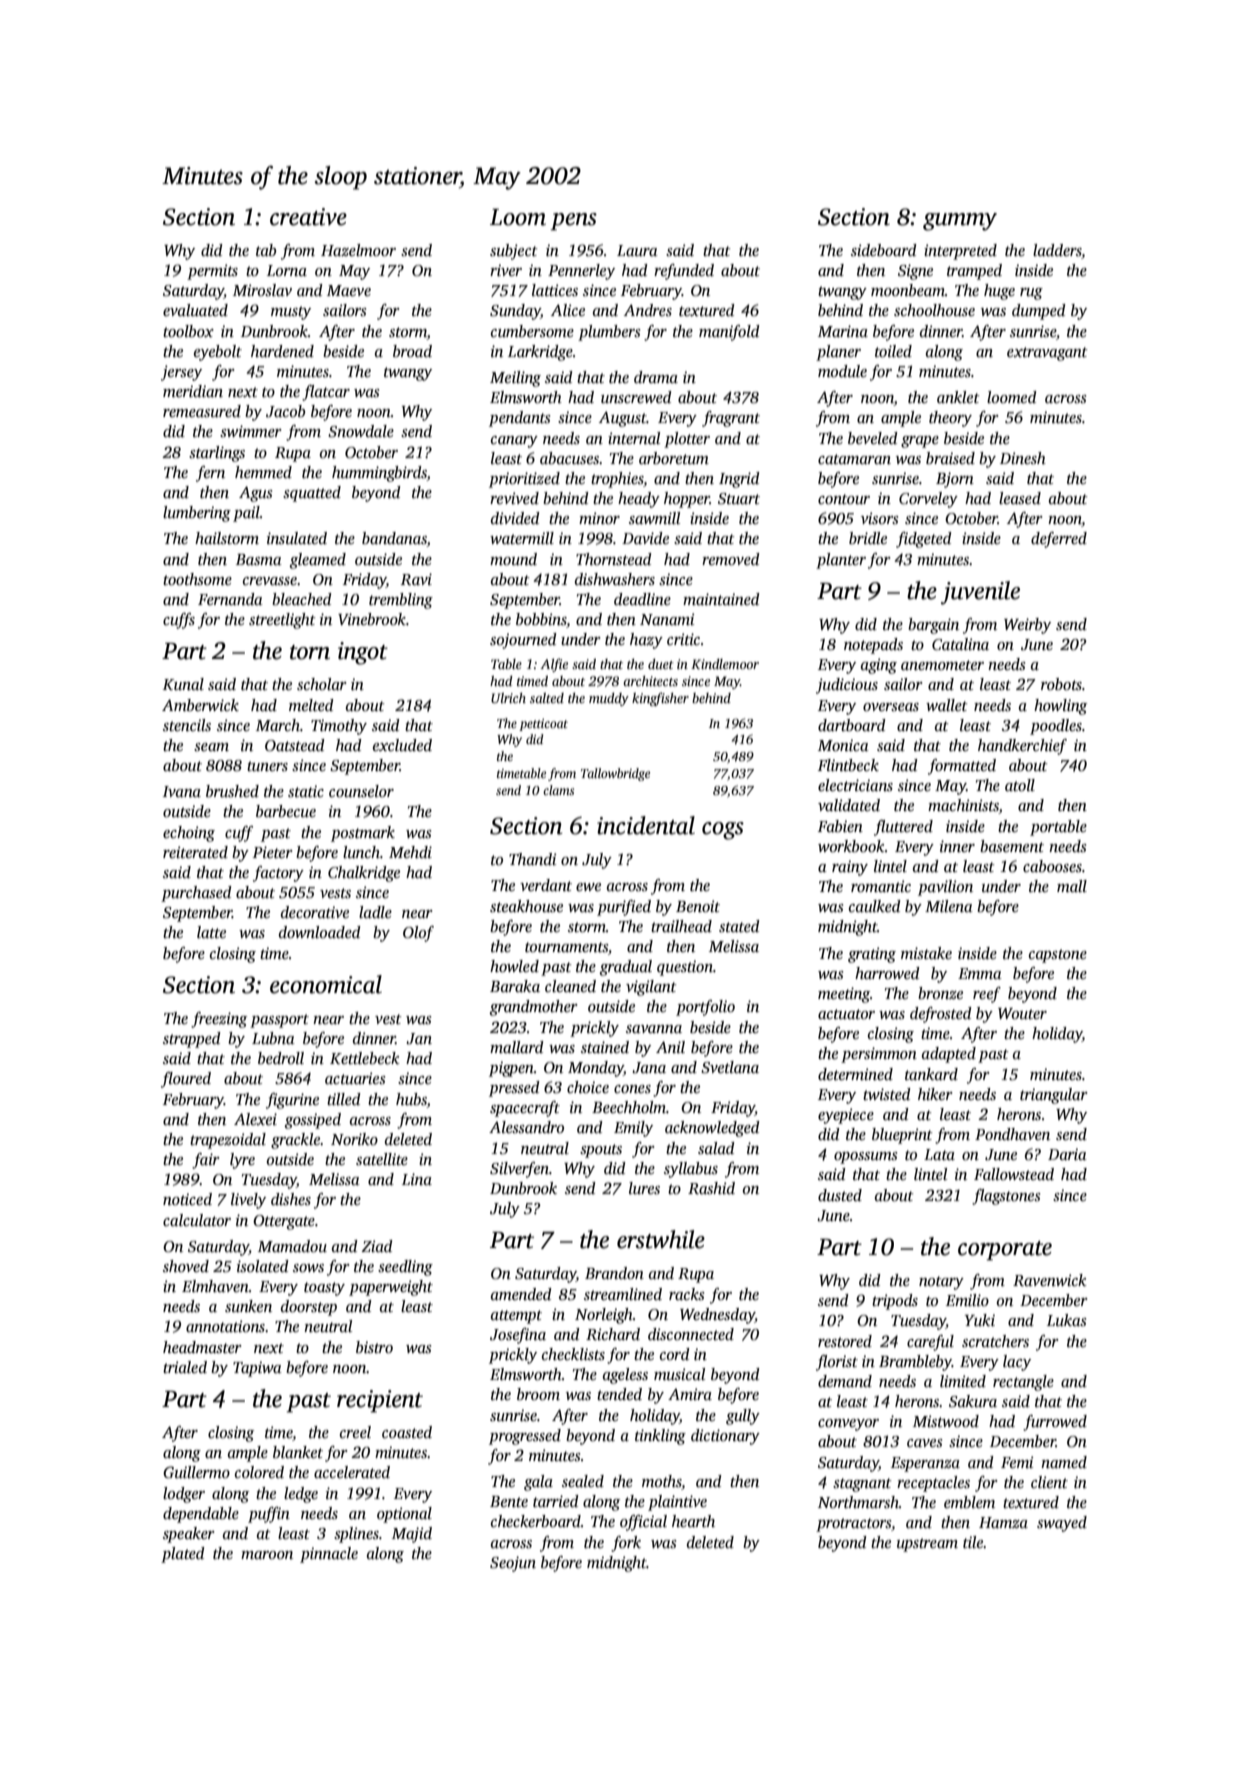 This document has width=1250, height=1767. Describe the element at coordinates (960, 222) in the document. I see `gummy` at that location.
